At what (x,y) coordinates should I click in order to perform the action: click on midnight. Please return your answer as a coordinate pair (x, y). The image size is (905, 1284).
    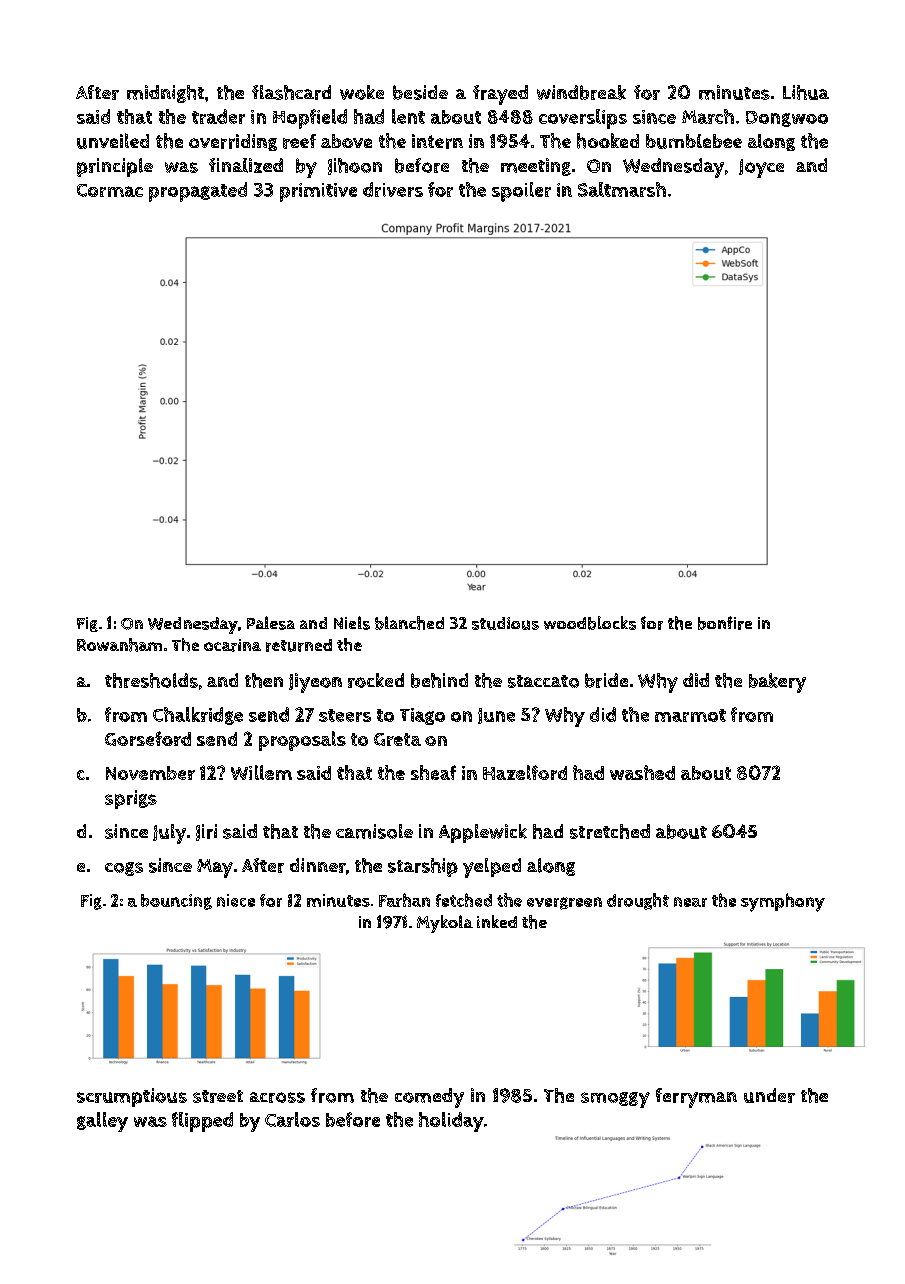
    Looking at the image, I should click on (165, 94).
